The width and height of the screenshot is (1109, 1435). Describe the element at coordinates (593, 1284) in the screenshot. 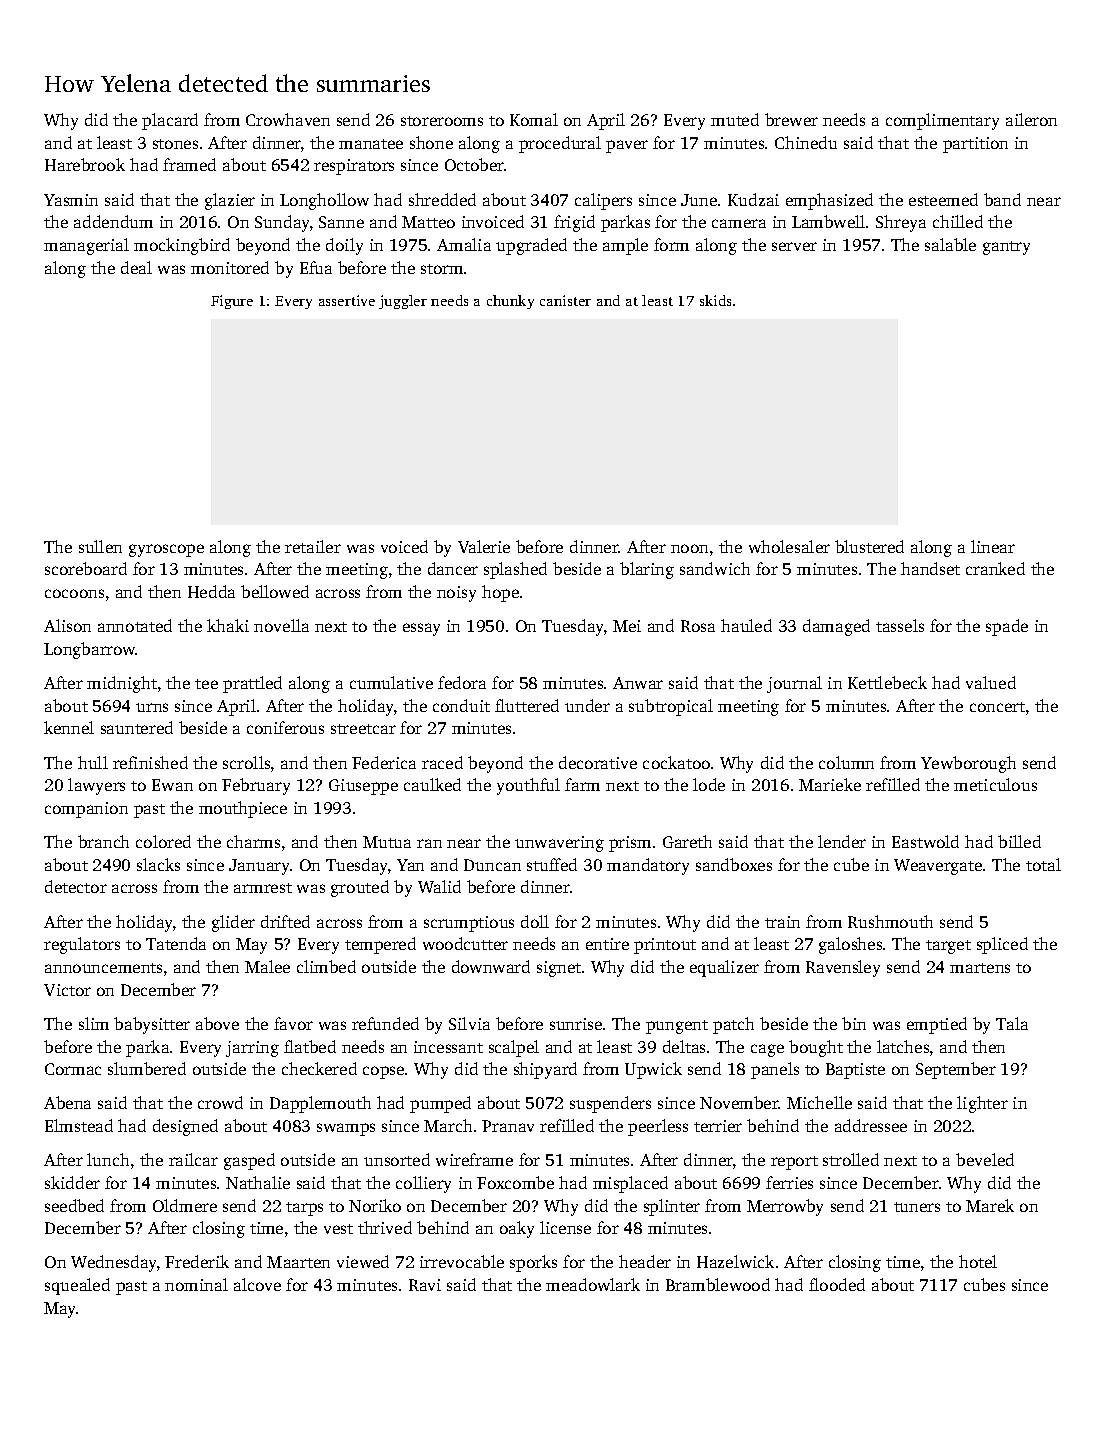

I see `meadowlark` at that location.
